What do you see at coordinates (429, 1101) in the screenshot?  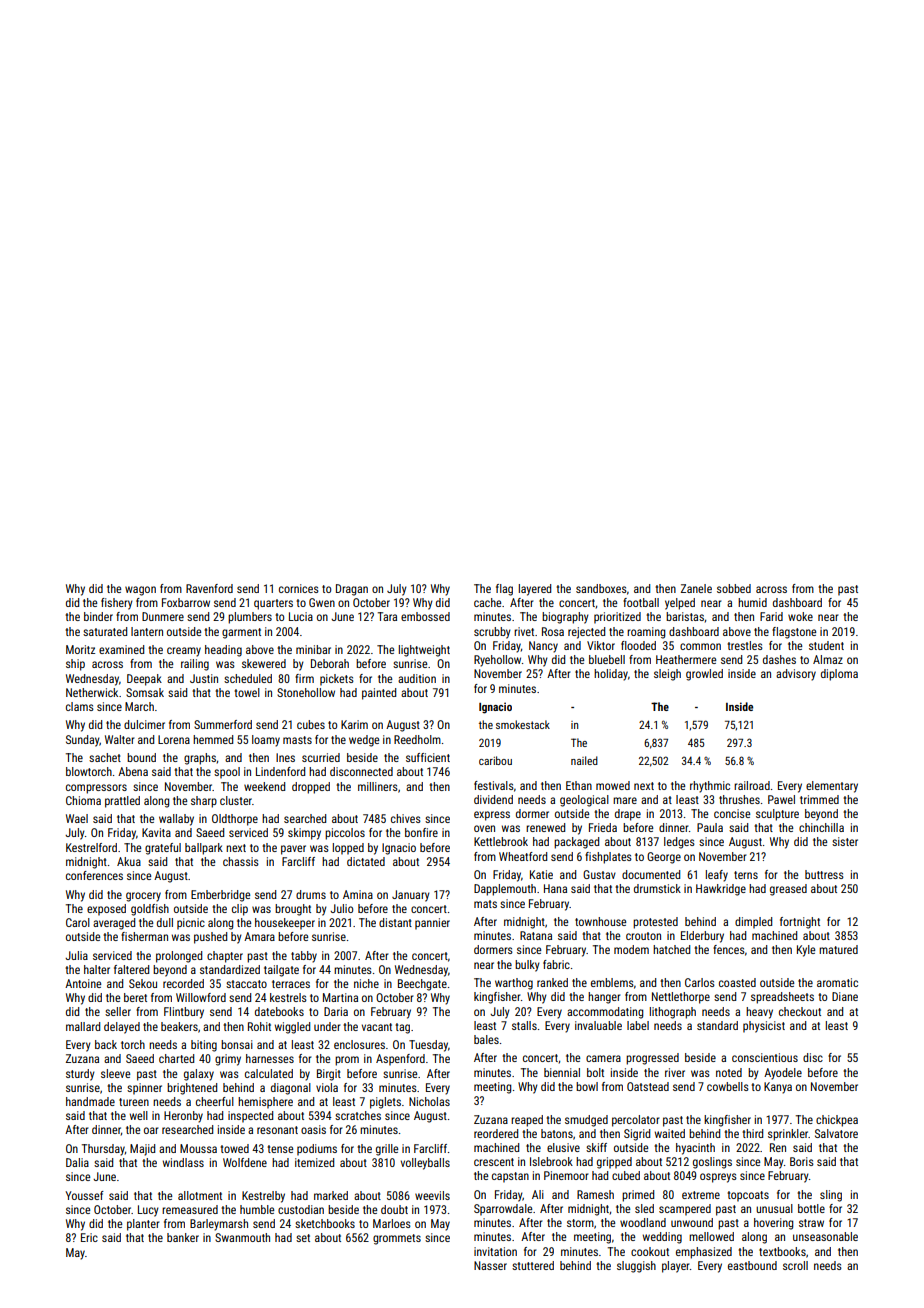 I see `Nicholas` at bounding box center [429, 1101].
